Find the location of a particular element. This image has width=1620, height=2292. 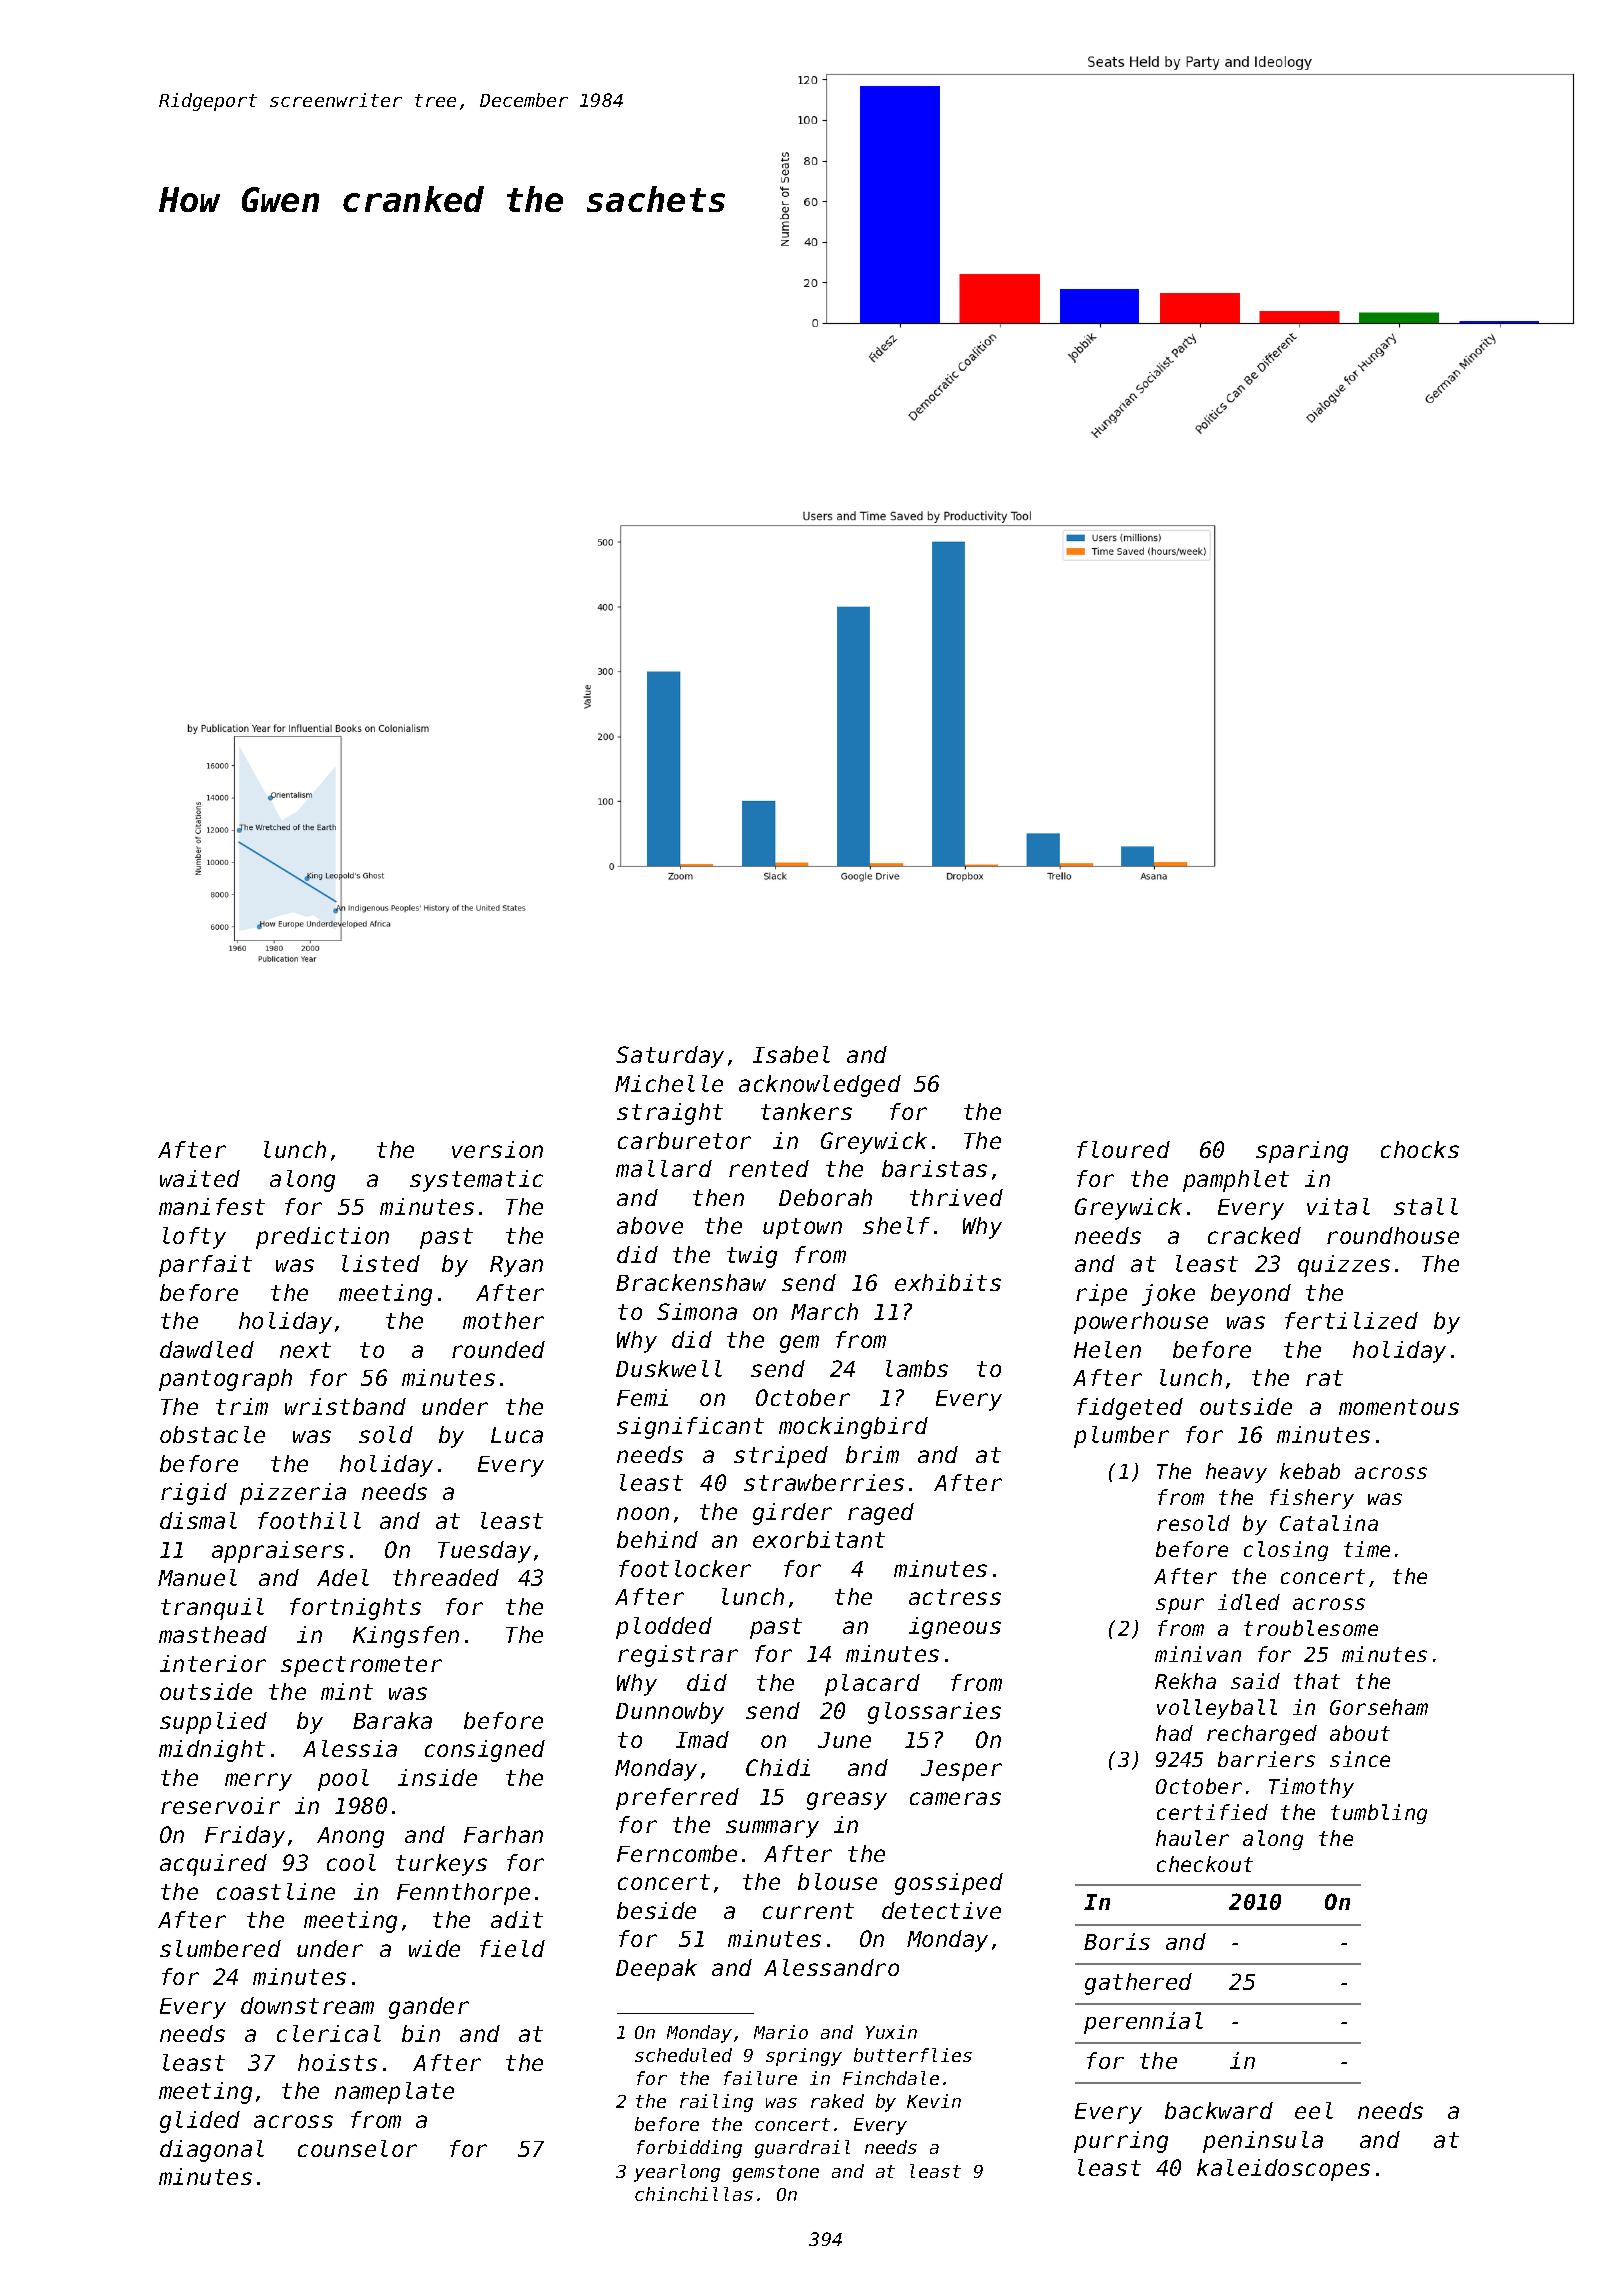

version is located at coordinates (497, 1149).
